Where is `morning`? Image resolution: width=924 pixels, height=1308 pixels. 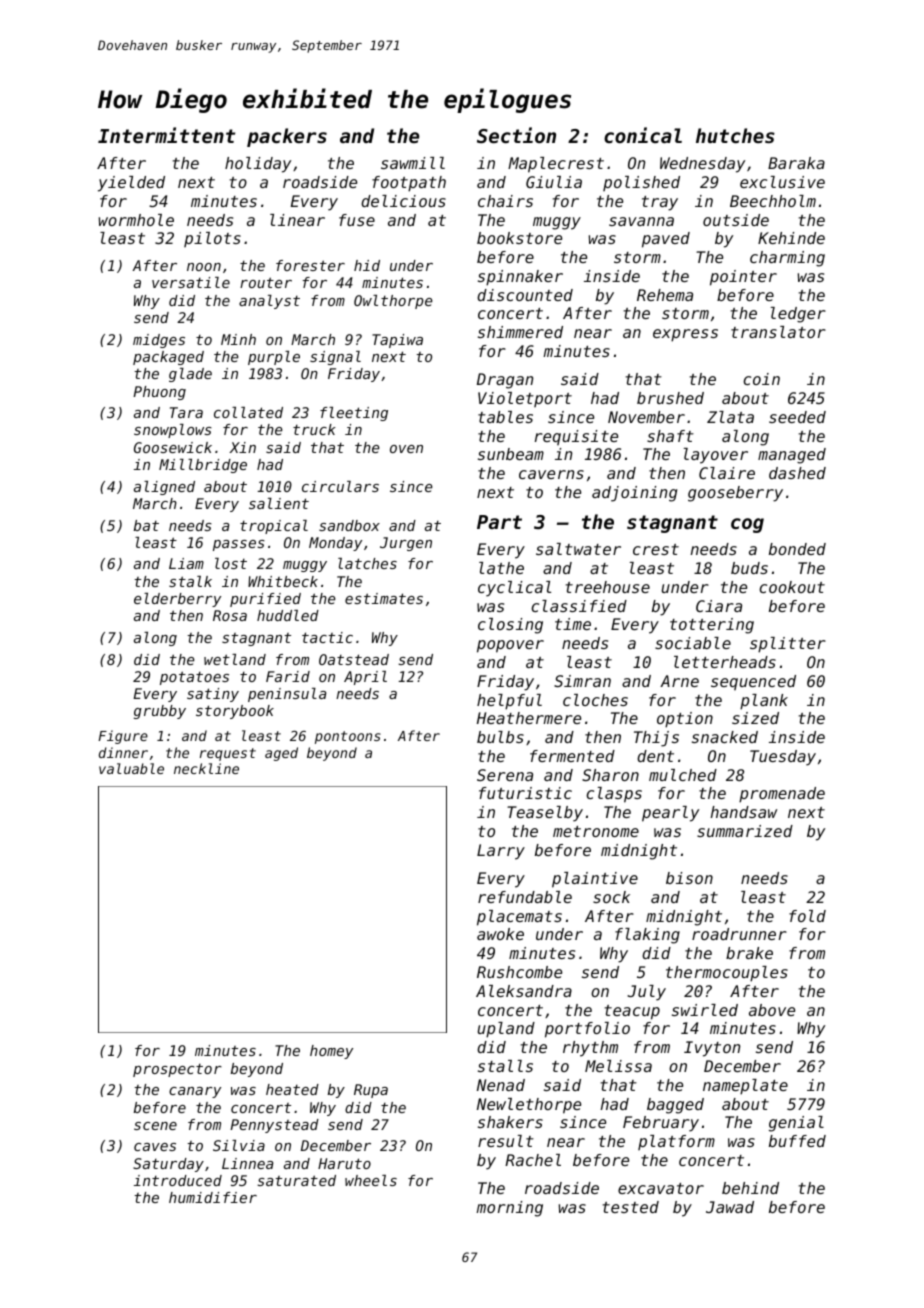 morning is located at coordinates (509, 1209).
